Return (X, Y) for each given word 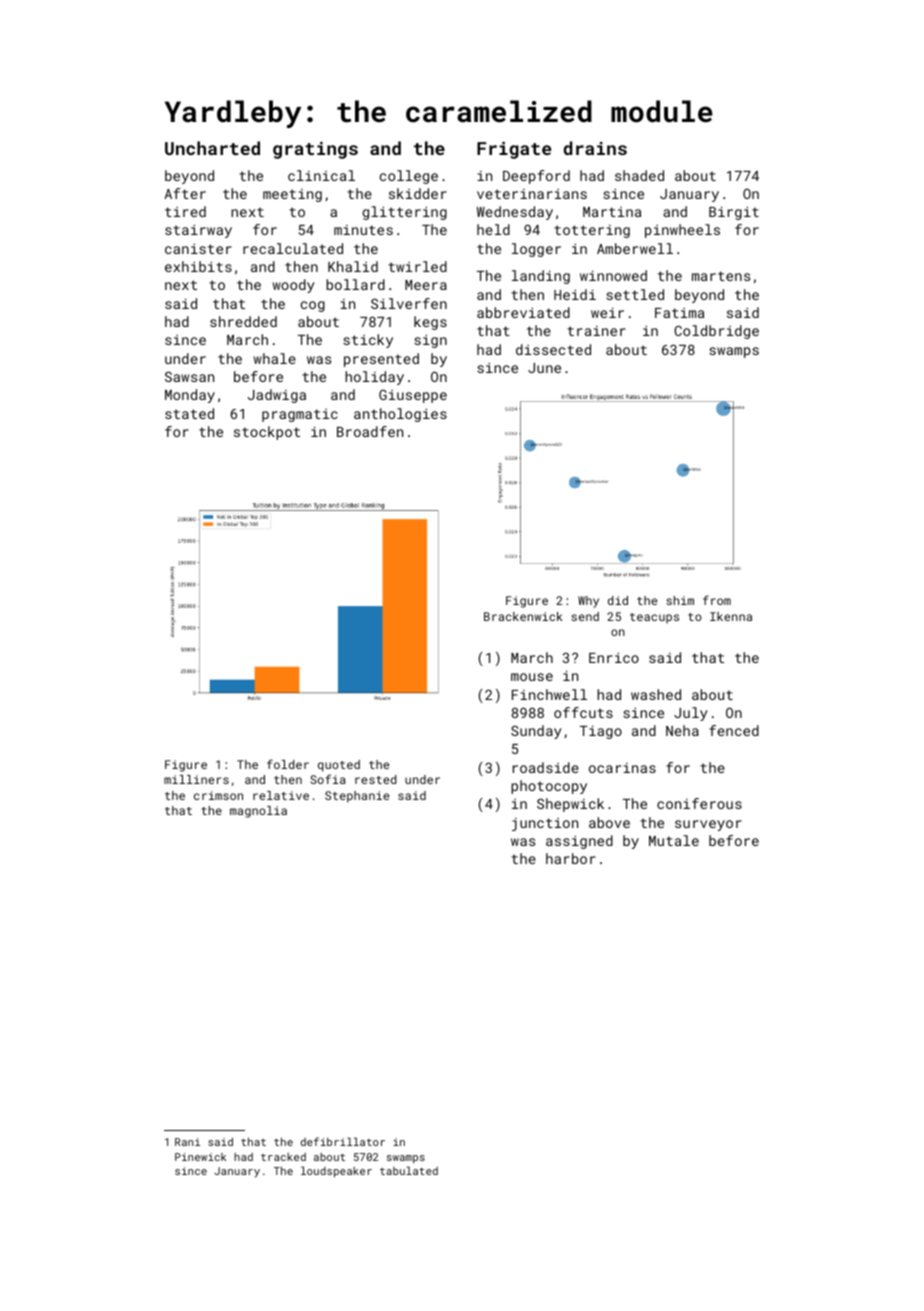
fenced (734, 730)
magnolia (258, 812)
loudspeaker (336, 1171)
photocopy (549, 787)
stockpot (267, 433)
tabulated (409, 1170)
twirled (417, 266)
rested (375, 779)
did (618, 600)
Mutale (674, 840)
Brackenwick (523, 616)
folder (288, 764)
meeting (292, 195)
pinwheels (682, 231)
